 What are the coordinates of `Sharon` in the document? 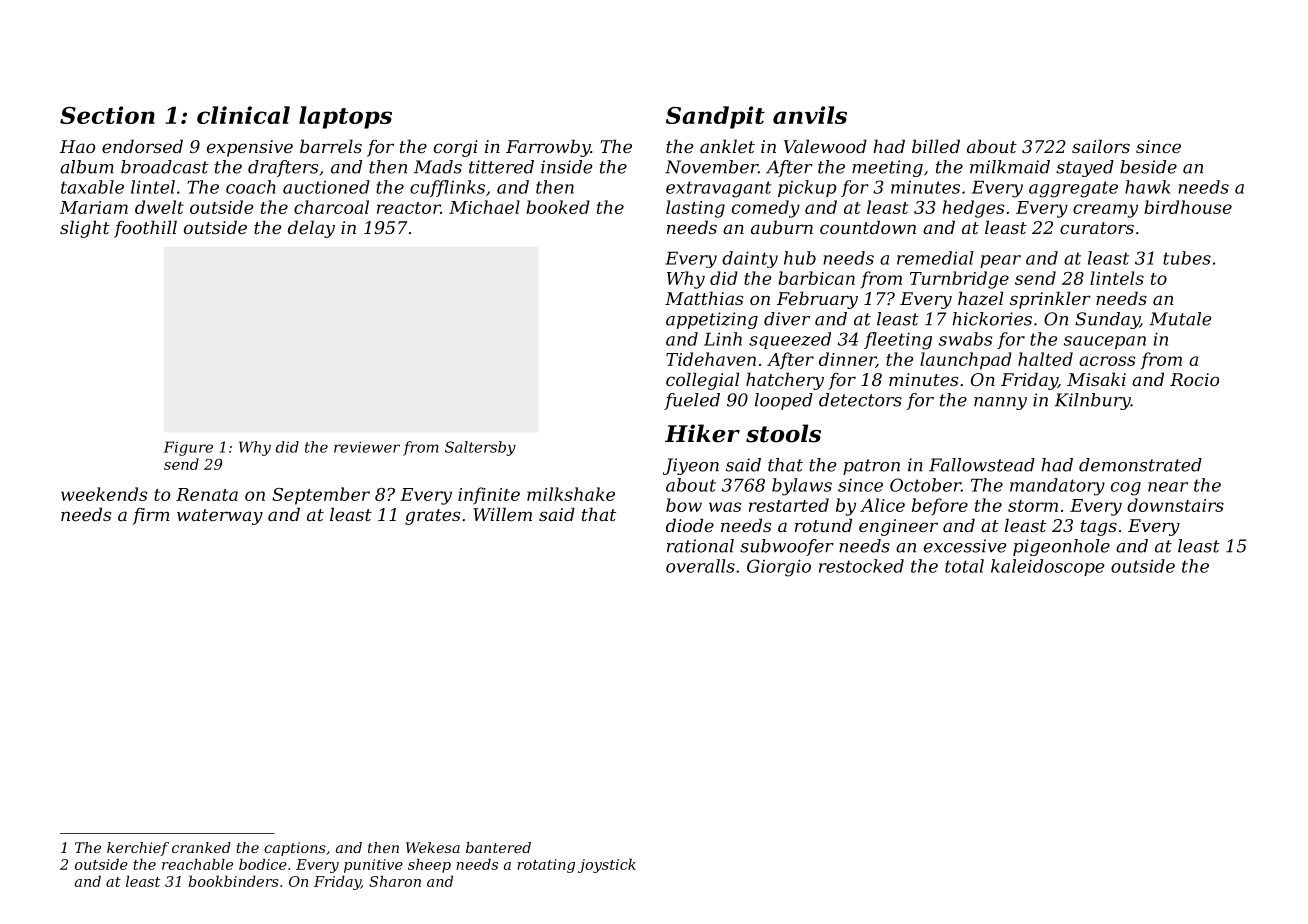 It's located at (395, 881).
